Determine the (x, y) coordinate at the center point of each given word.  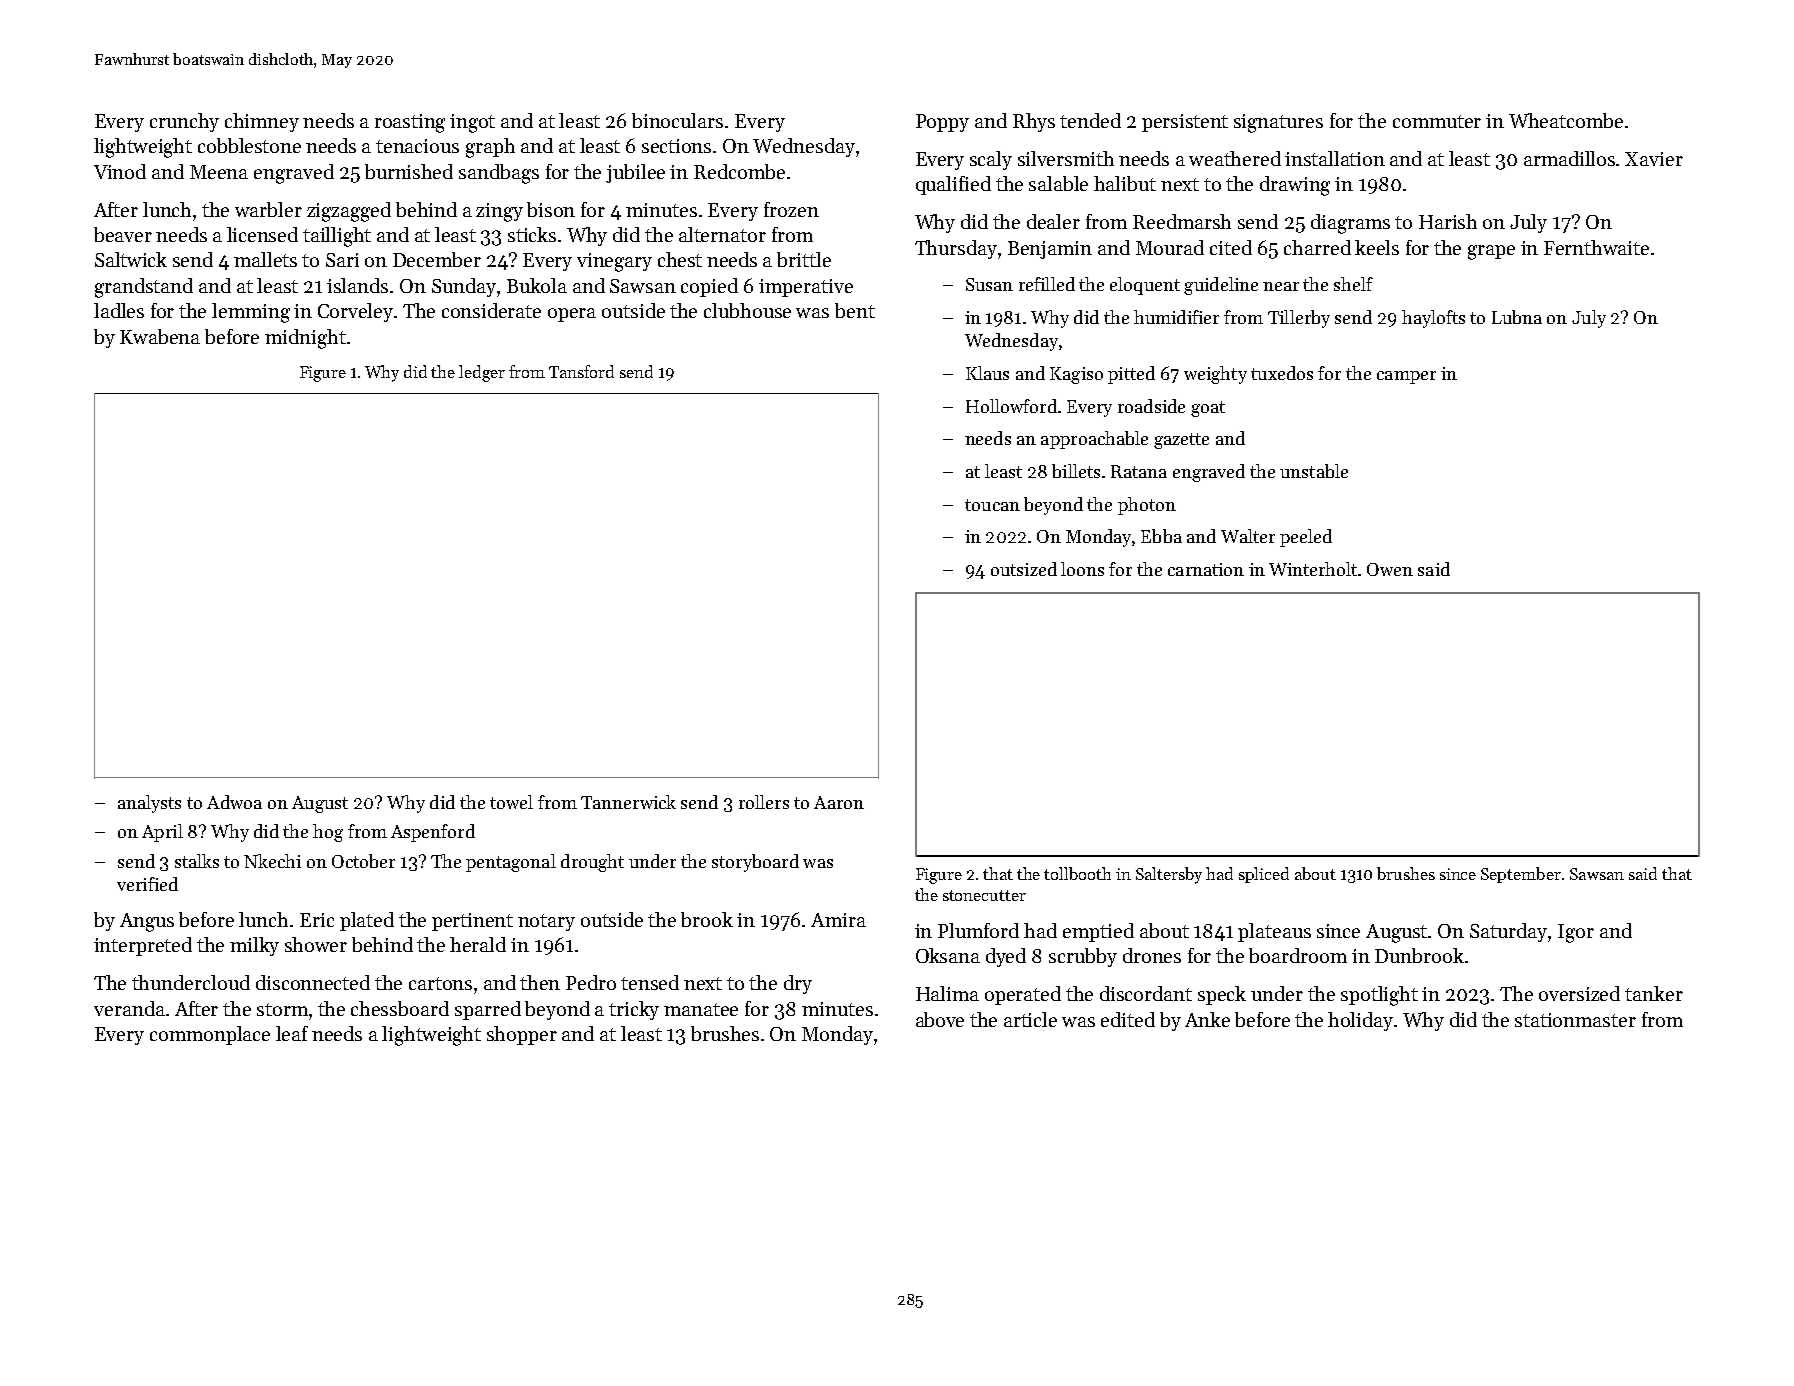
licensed (262, 234)
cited (1231, 247)
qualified (953, 185)
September (1521, 875)
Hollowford (1011, 406)
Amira (838, 920)
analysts (149, 804)
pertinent (472, 922)
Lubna (1517, 317)
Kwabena (160, 336)
